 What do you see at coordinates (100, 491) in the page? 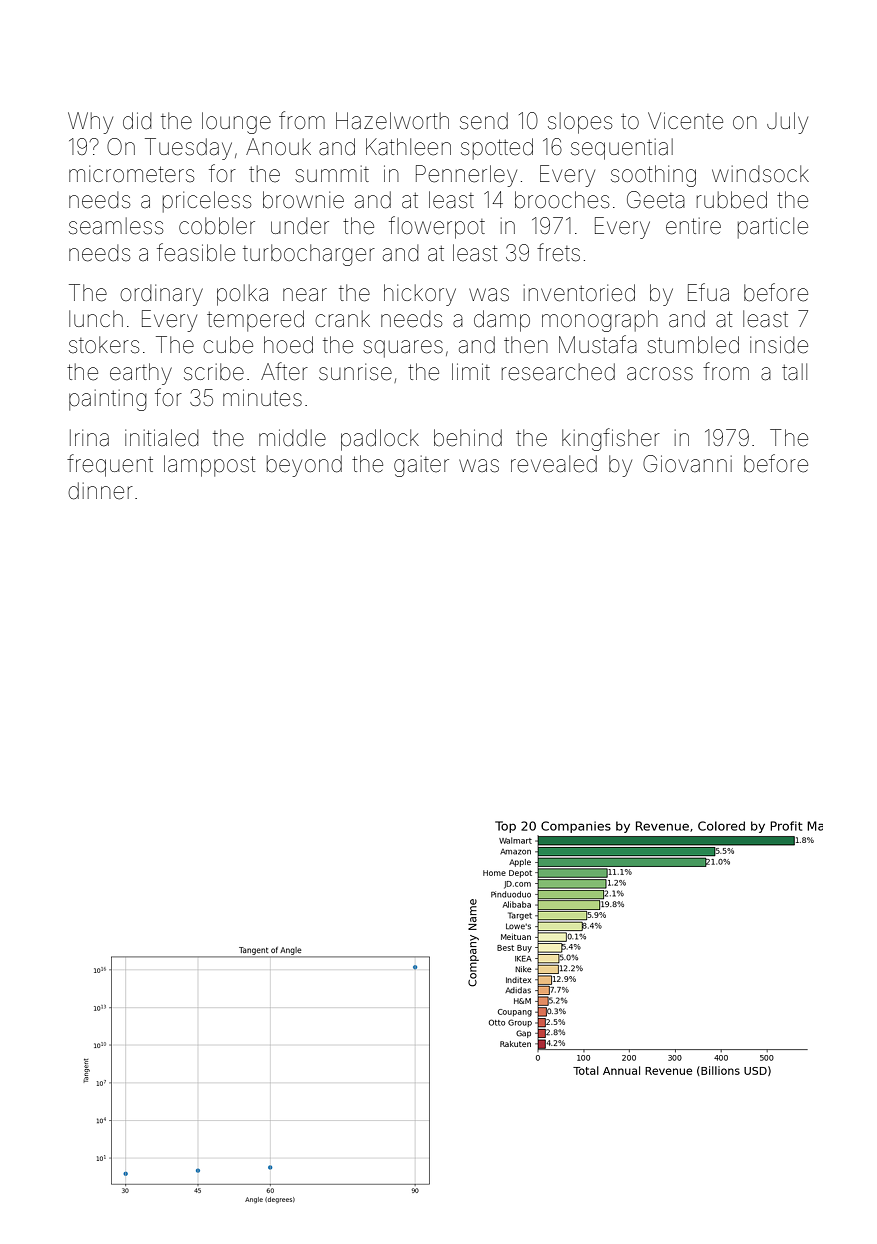
I see `dinner` at bounding box center [100, 491].
